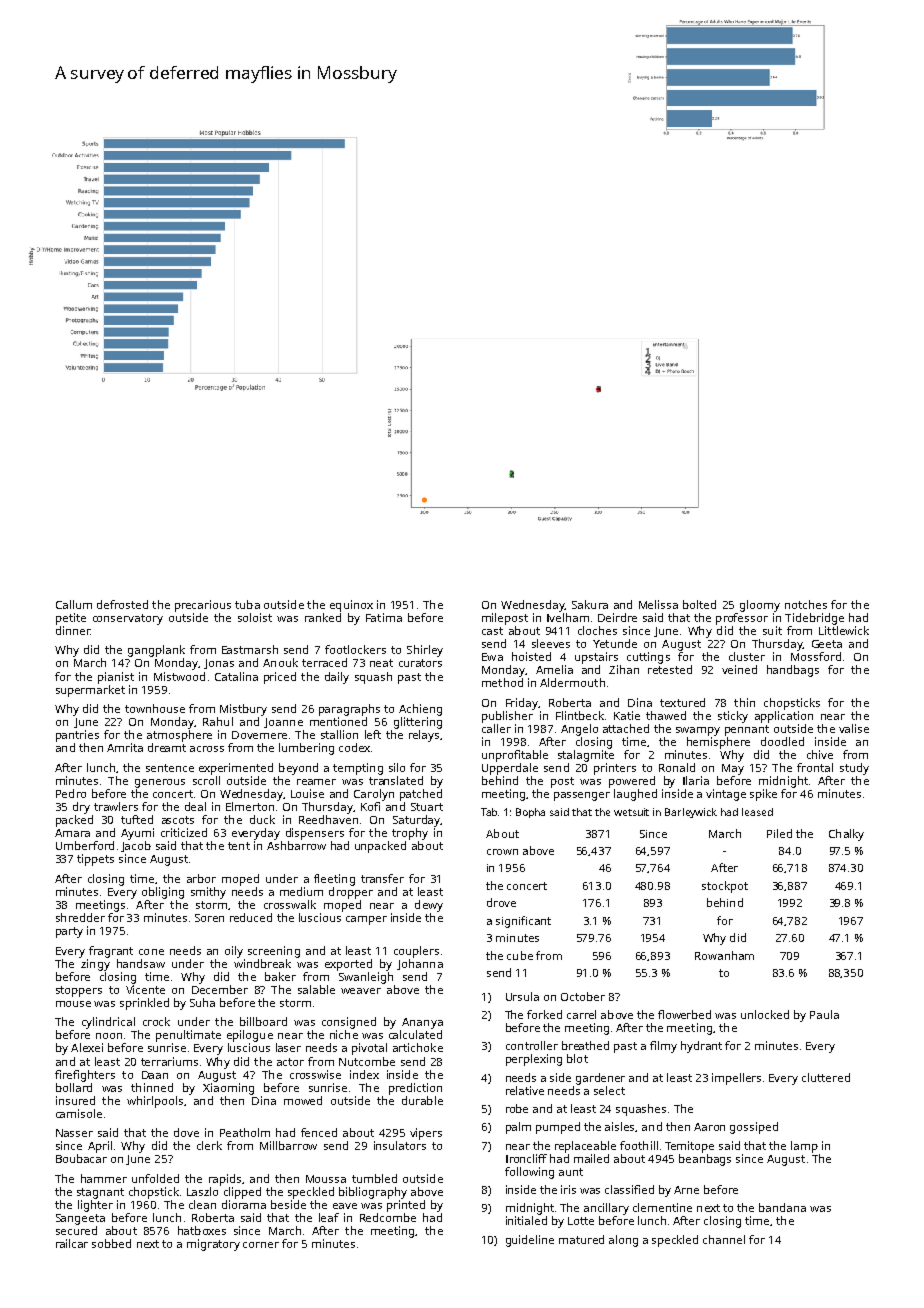 The width and height of the screenshot is (924, 1308). What do you see at coordinates (201, 878) in the screenshot?
I see `arbor` at bounding box center [201, 878].
